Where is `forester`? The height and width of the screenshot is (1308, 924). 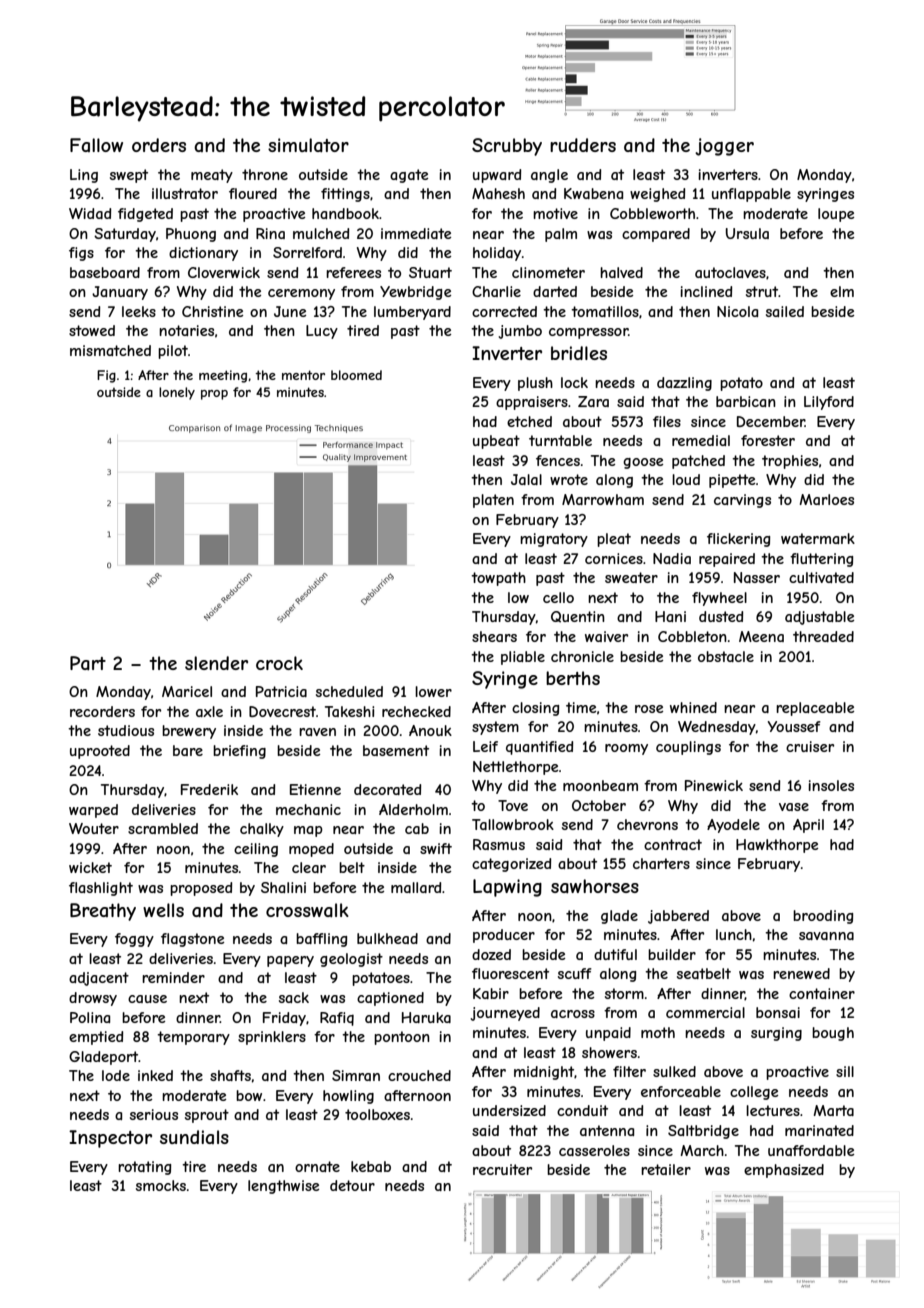
forester is located at coordinates (768, 440).
